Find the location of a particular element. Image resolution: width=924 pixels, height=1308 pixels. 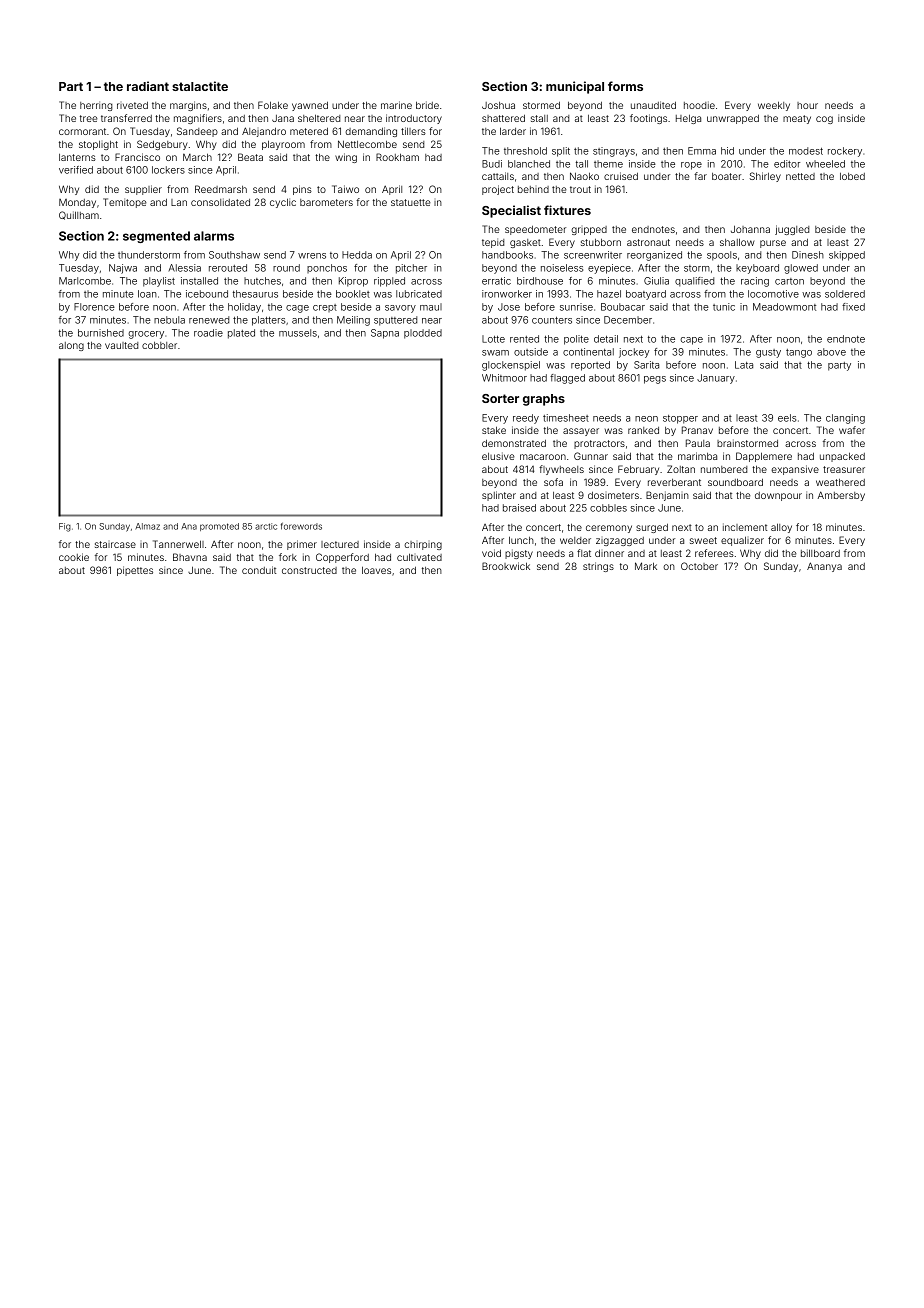

unwrapped is located at coordinates (733, 119).
